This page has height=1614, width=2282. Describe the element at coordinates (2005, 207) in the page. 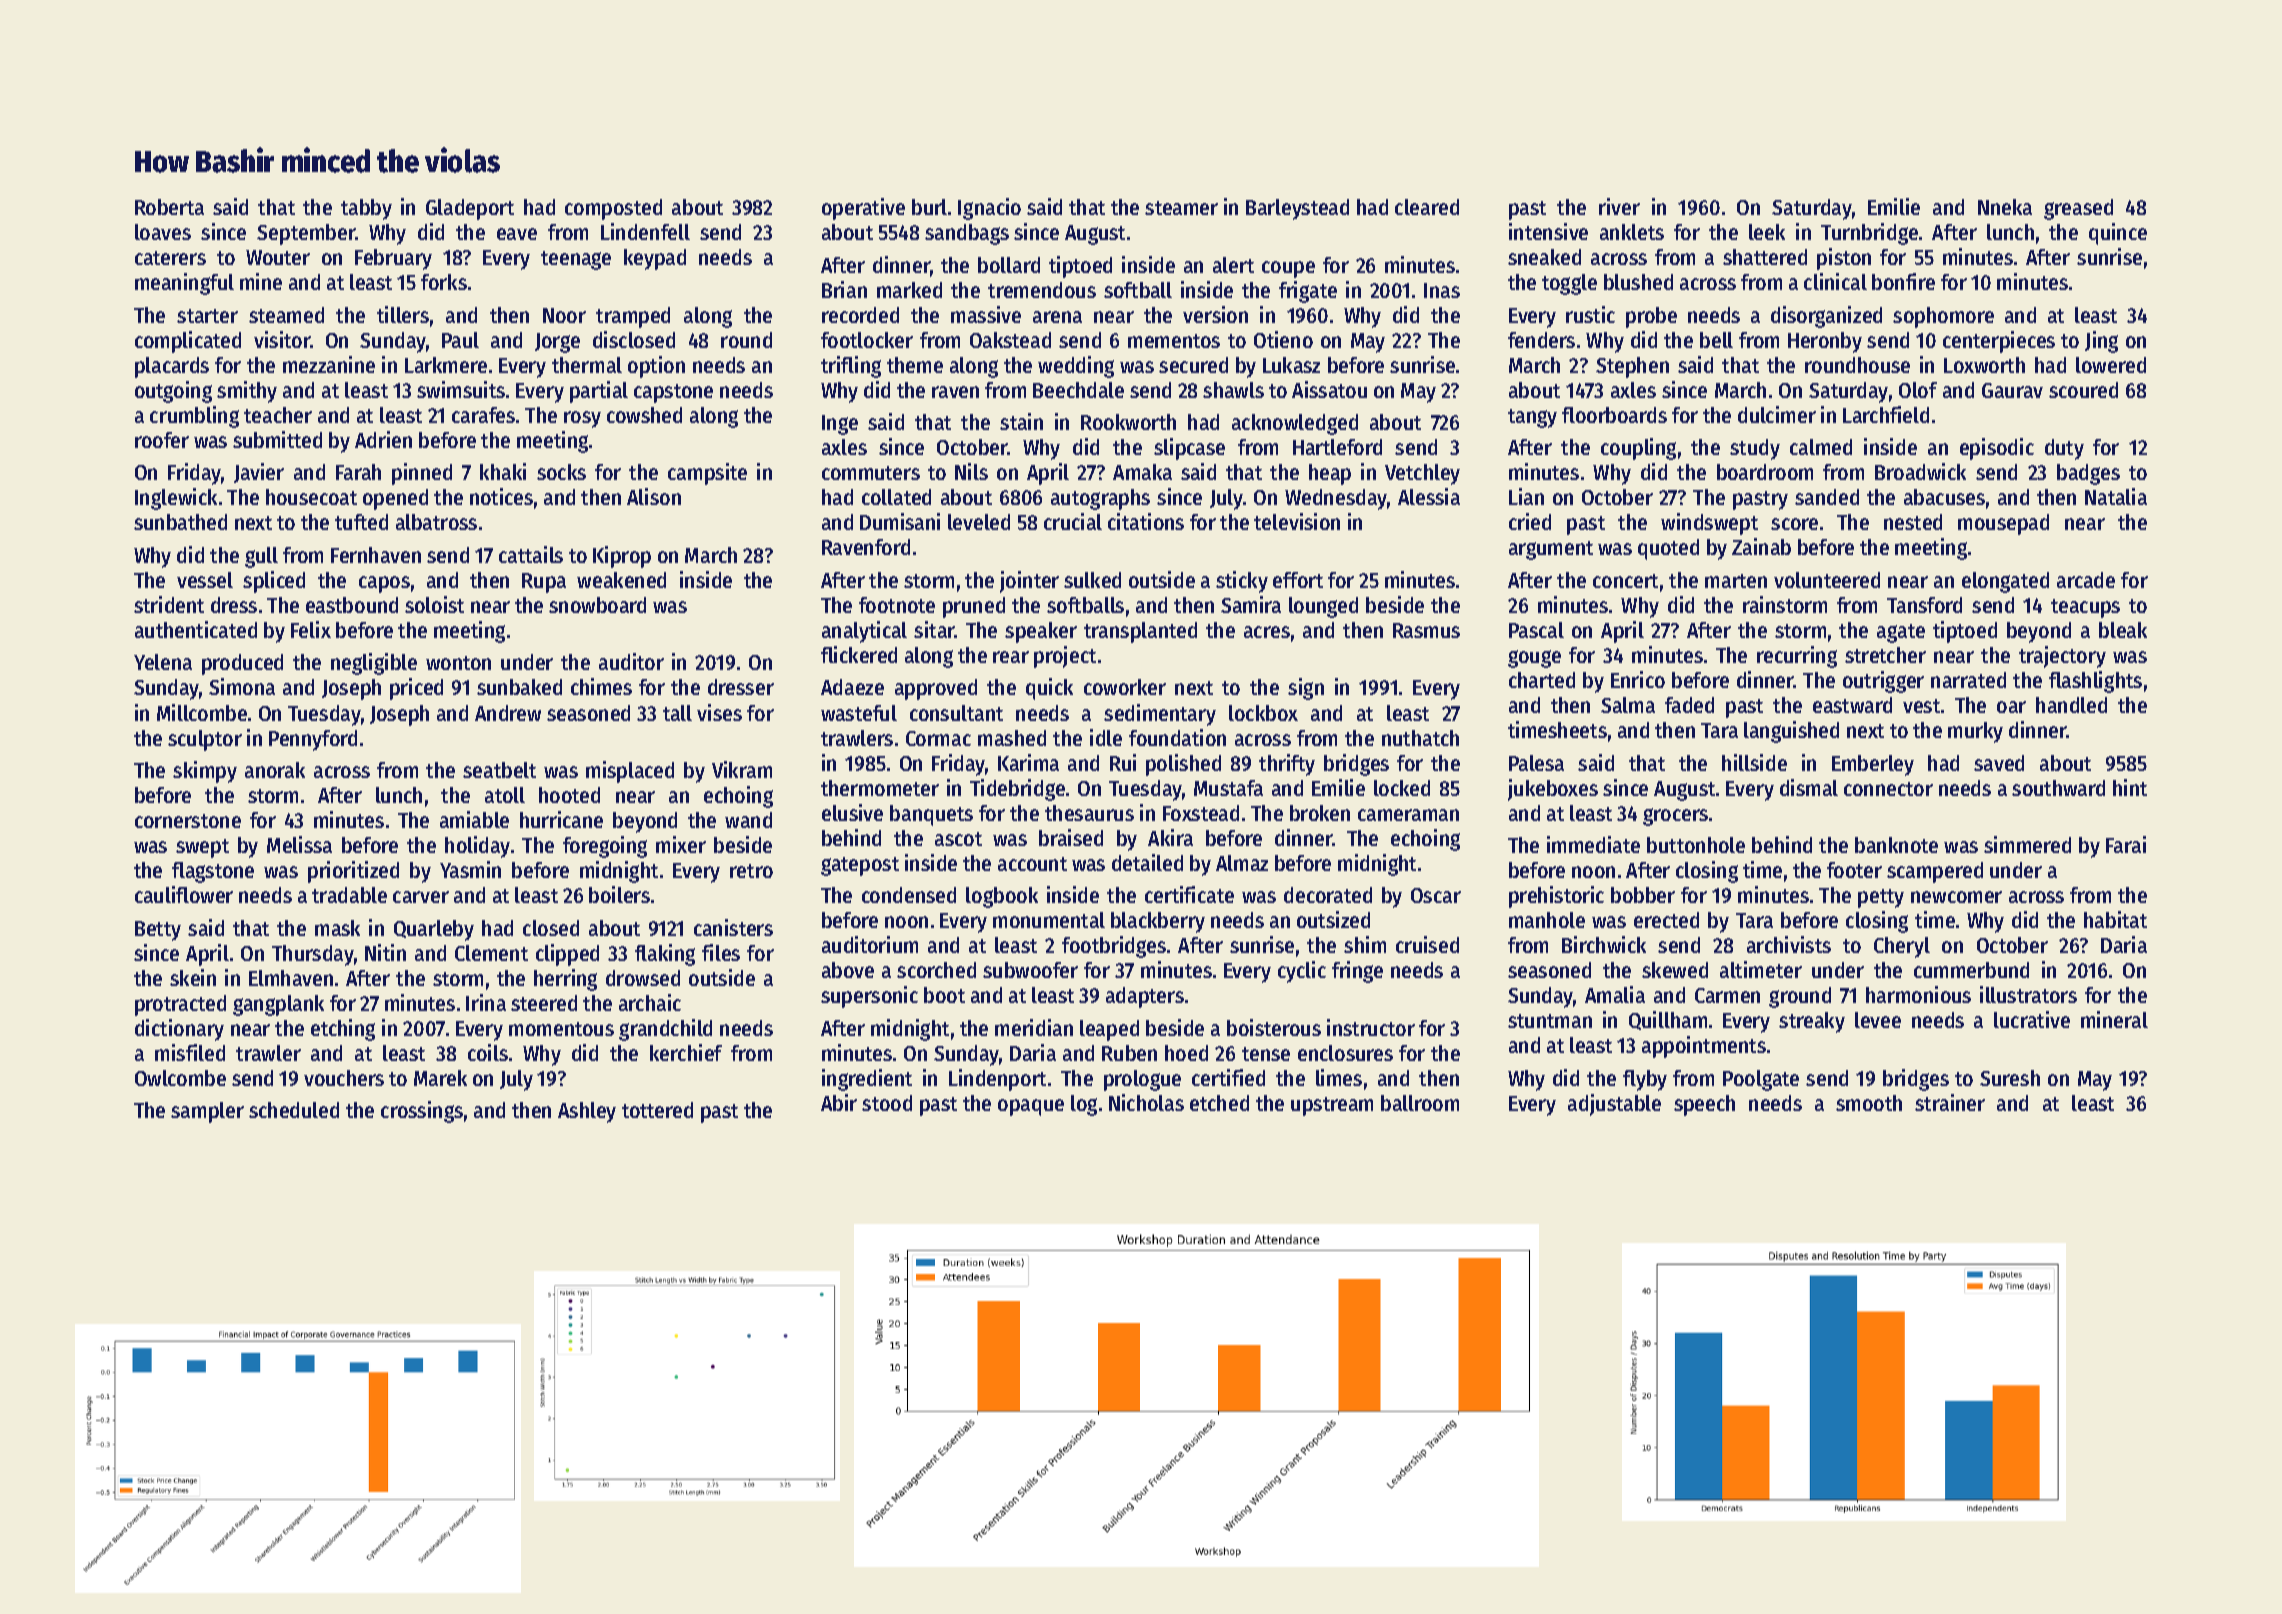

I see `Nneka` at that location.
